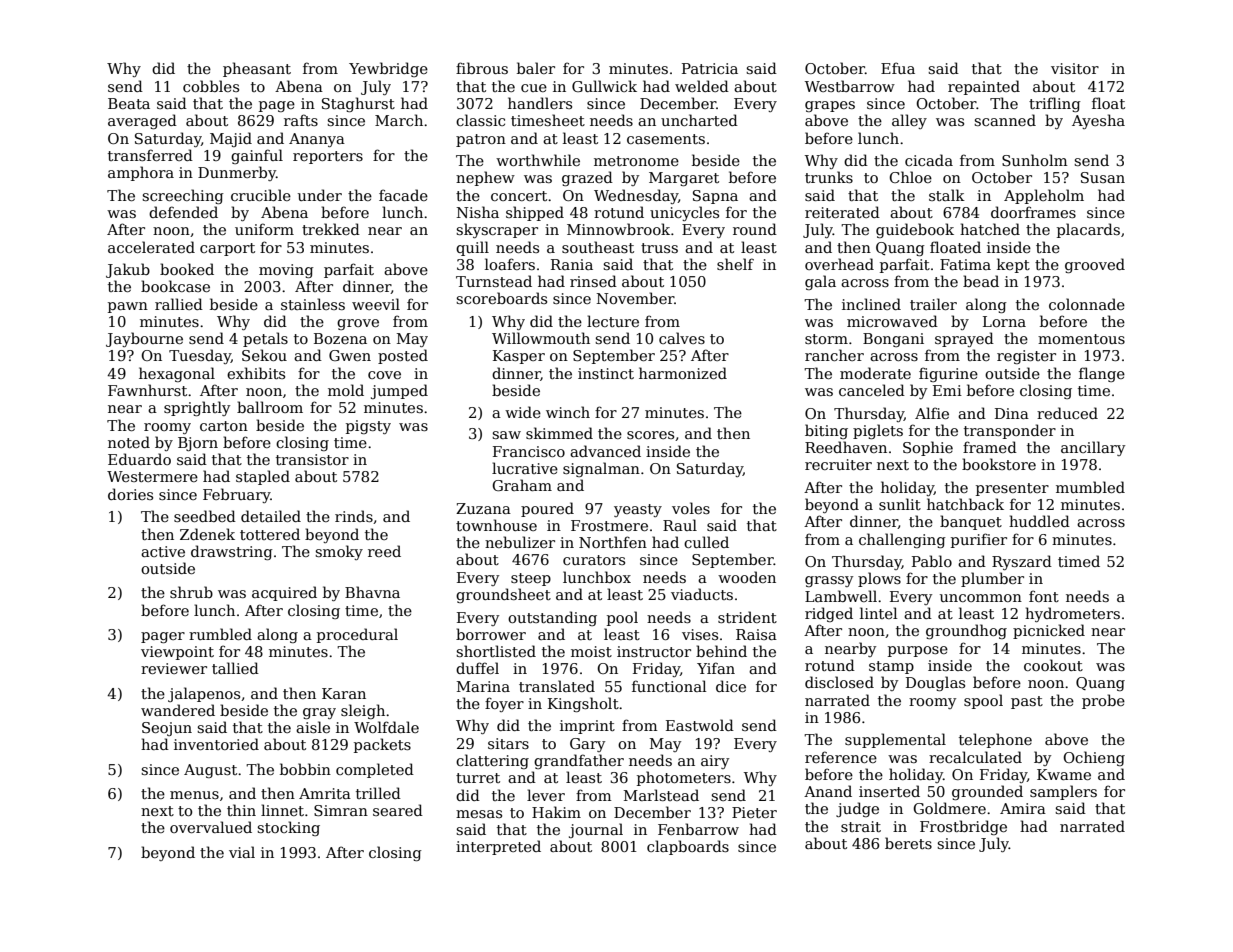 The image size is (1233, 952). What do you see at coordinates (257, 69) in the screenshot?
I see `pheasant` at bounding box center [257, 69].
